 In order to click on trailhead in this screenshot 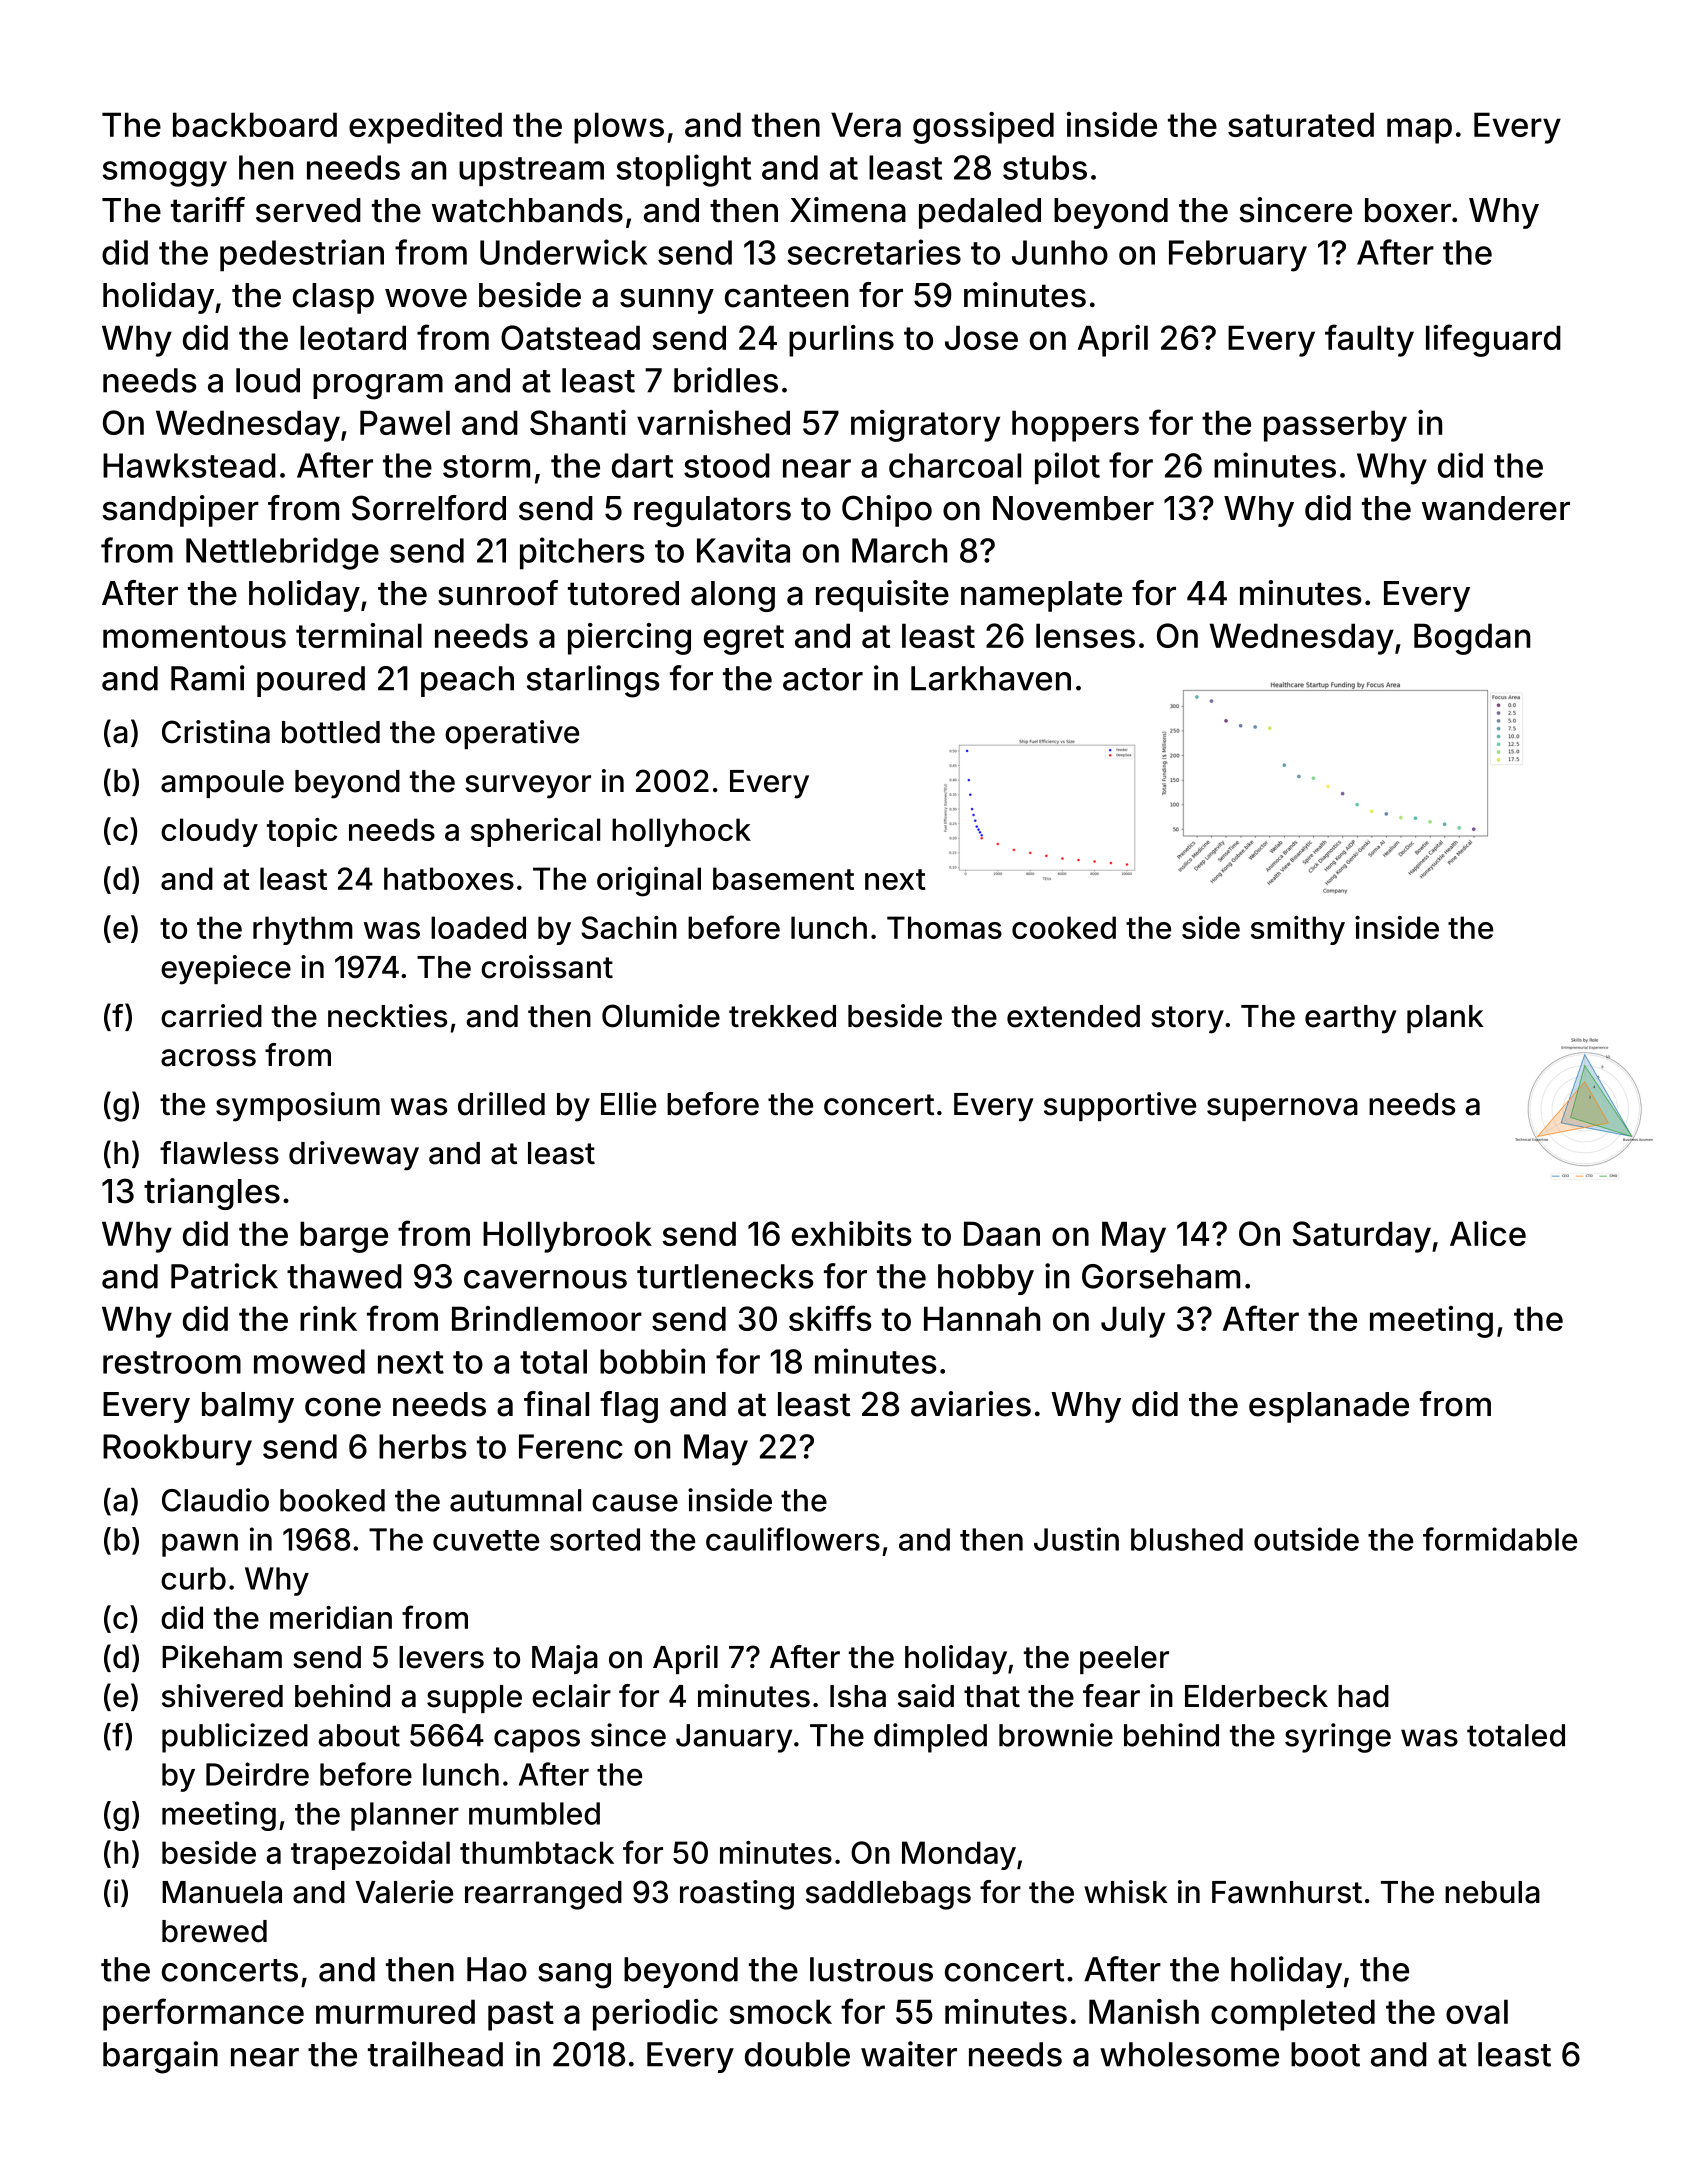, I will do `click(435, 2054)`.
